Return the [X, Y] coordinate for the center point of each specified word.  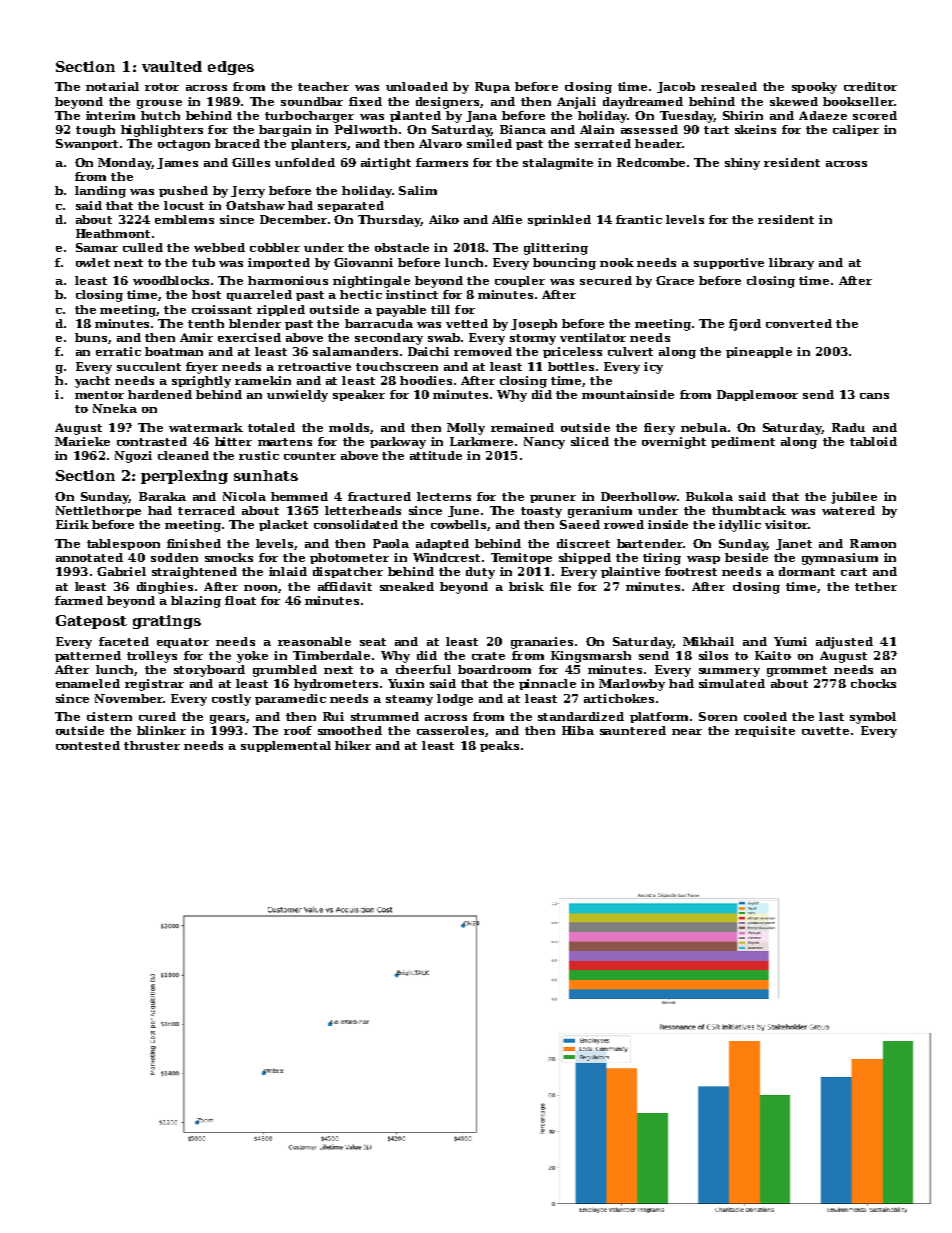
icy [653, 368]
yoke [252, 657]
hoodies [426, 380]
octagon [184, 145]
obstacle [402, 247]
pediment [743, 442]
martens [285, 442]
